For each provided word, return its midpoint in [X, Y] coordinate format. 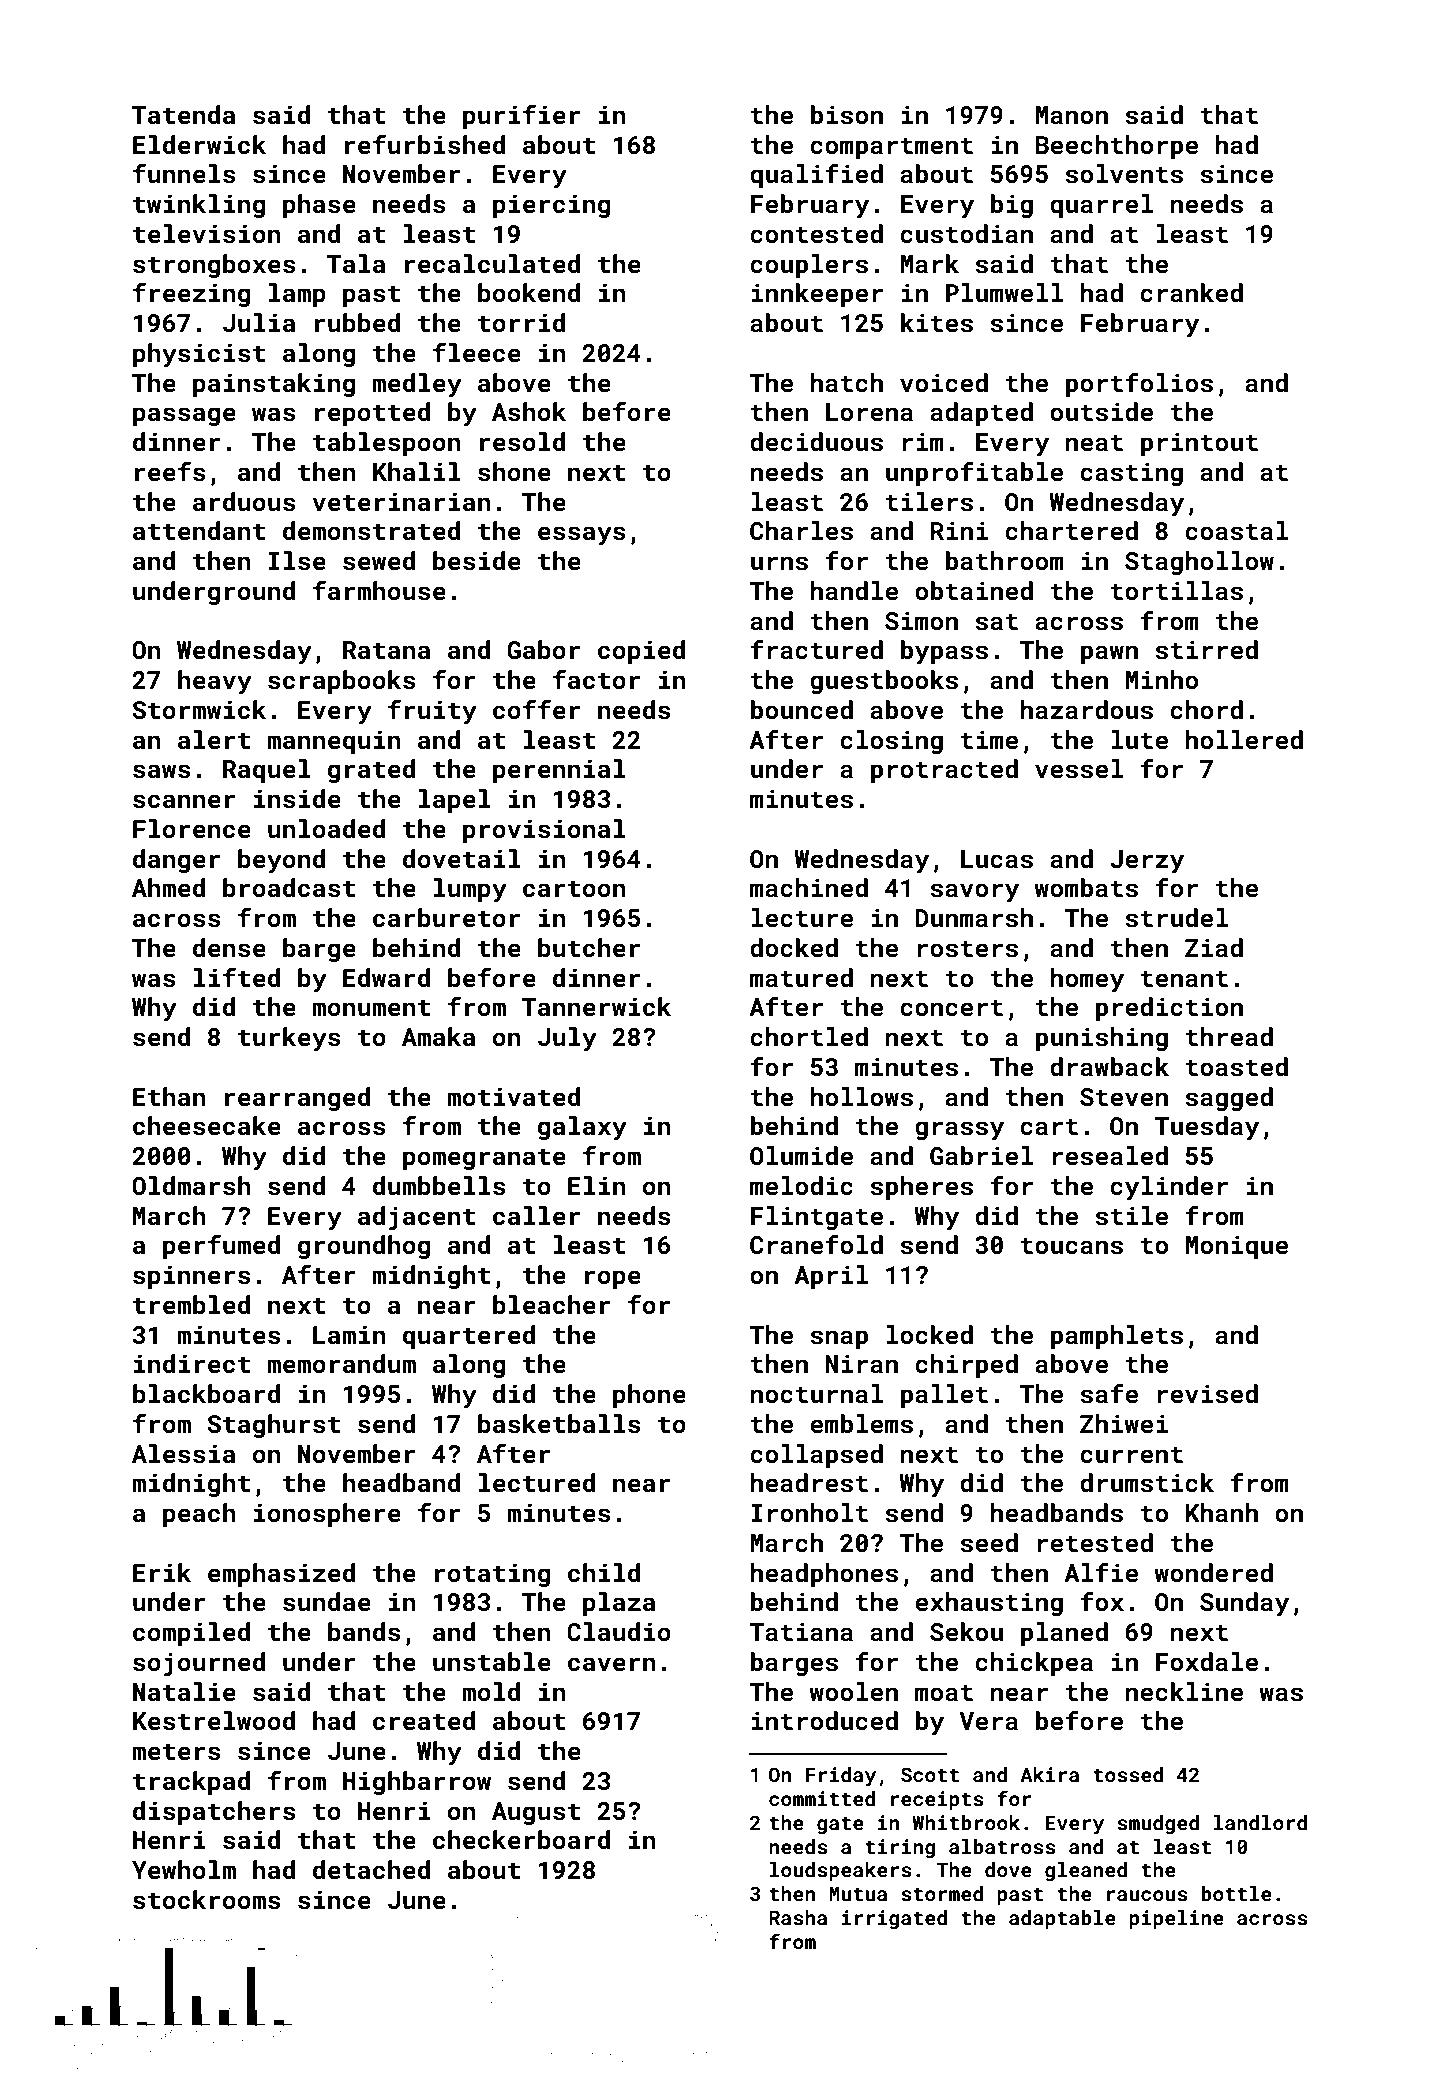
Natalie [184, 1692]
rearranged [297, 1099]
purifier [522, 116]
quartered [469, 1337]
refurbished [425, 144]
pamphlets [1117, 1337]
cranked [1191, 293]
